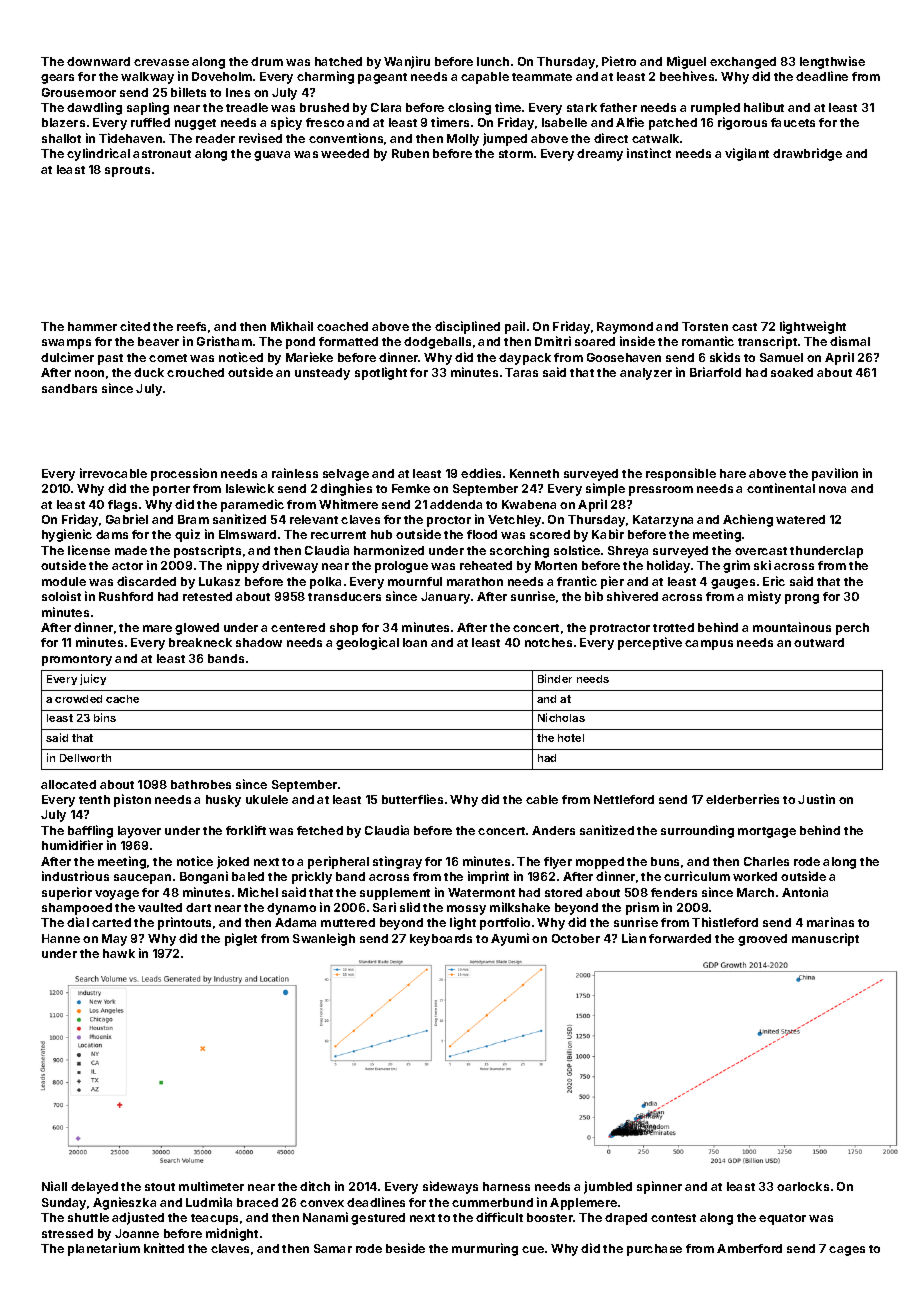 Image resolution: width=924 pixels, height=1308 pixels. What do you see at coordinates (386, 107) in the image?
I see `Clara` at bounding box center [386, 107].
